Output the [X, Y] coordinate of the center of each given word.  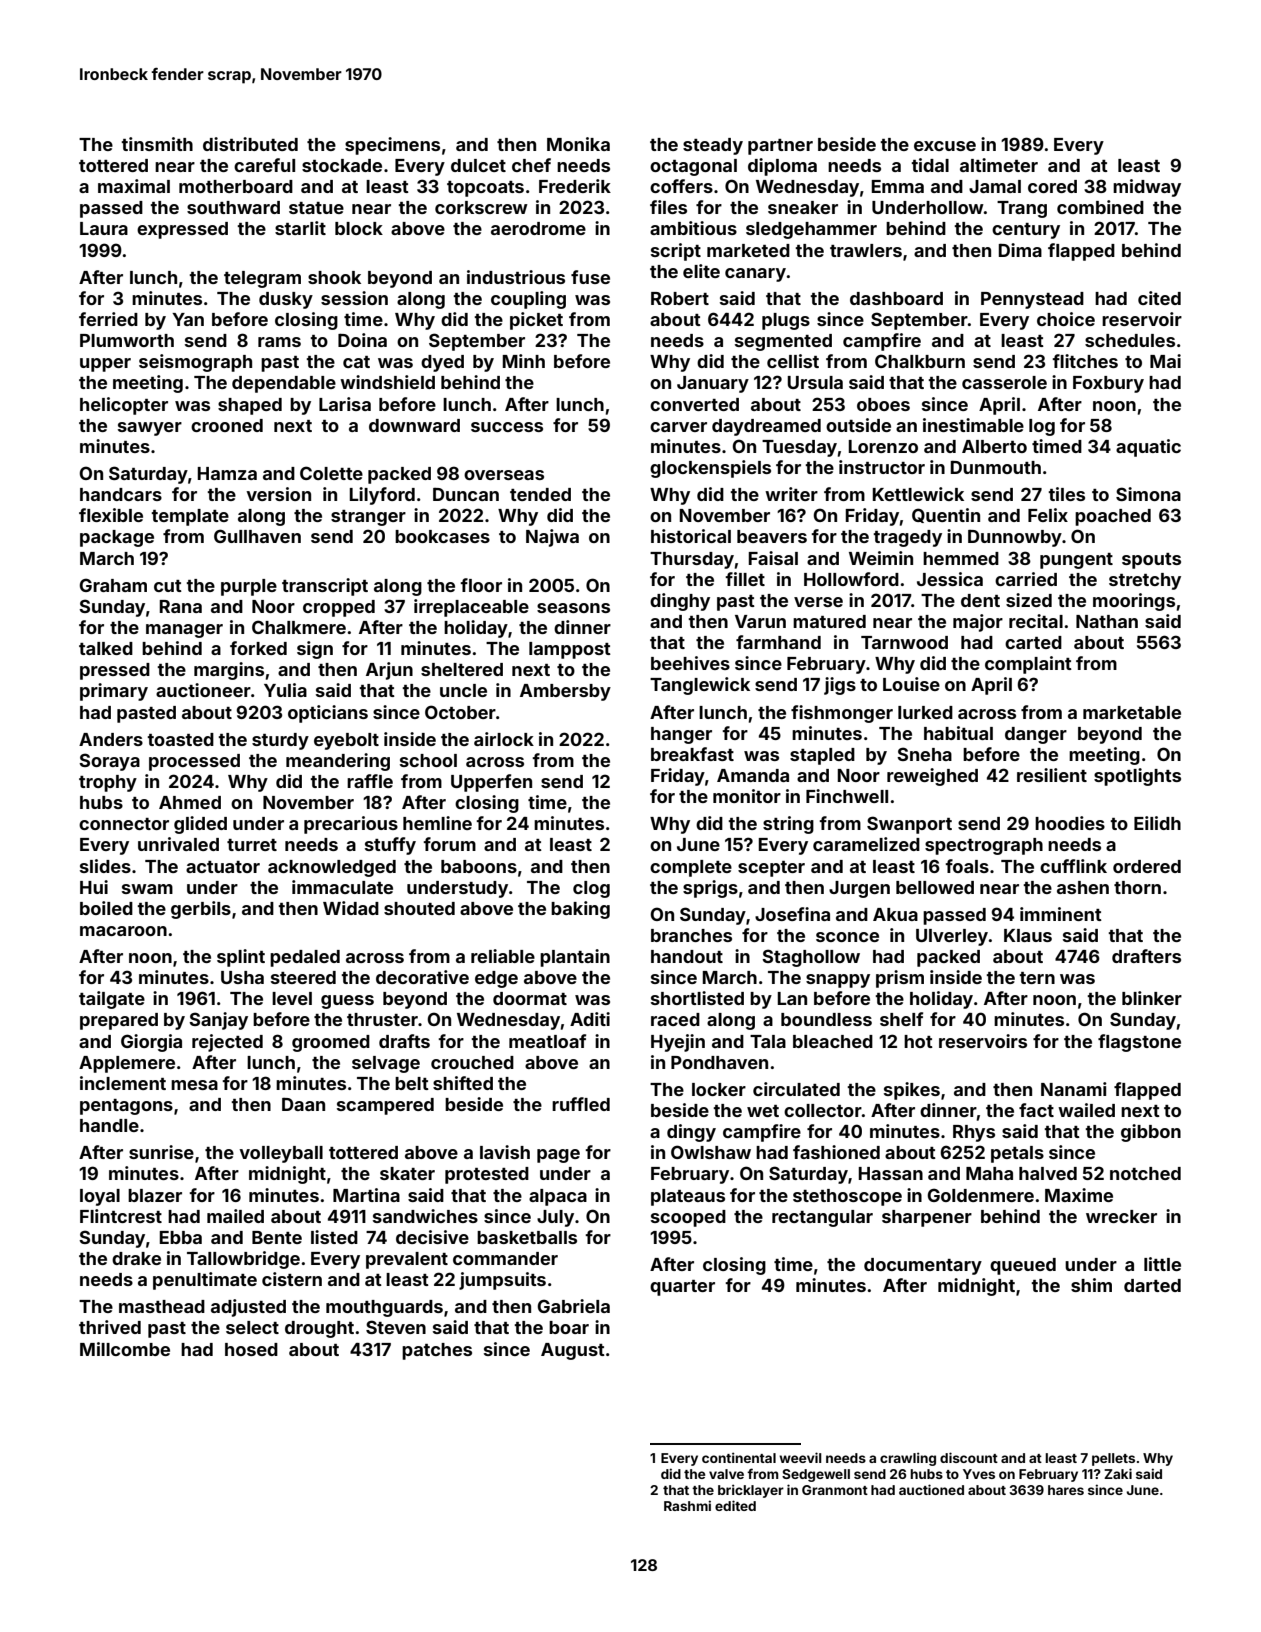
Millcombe [125, 1349]
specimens [392, 146]
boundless [826, 1019]
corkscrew [481, 207]
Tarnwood [904, 642]
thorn [1137, 887]
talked [106, 648]
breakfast [692, 754]
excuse [945, 146]
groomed [331, 1043]
